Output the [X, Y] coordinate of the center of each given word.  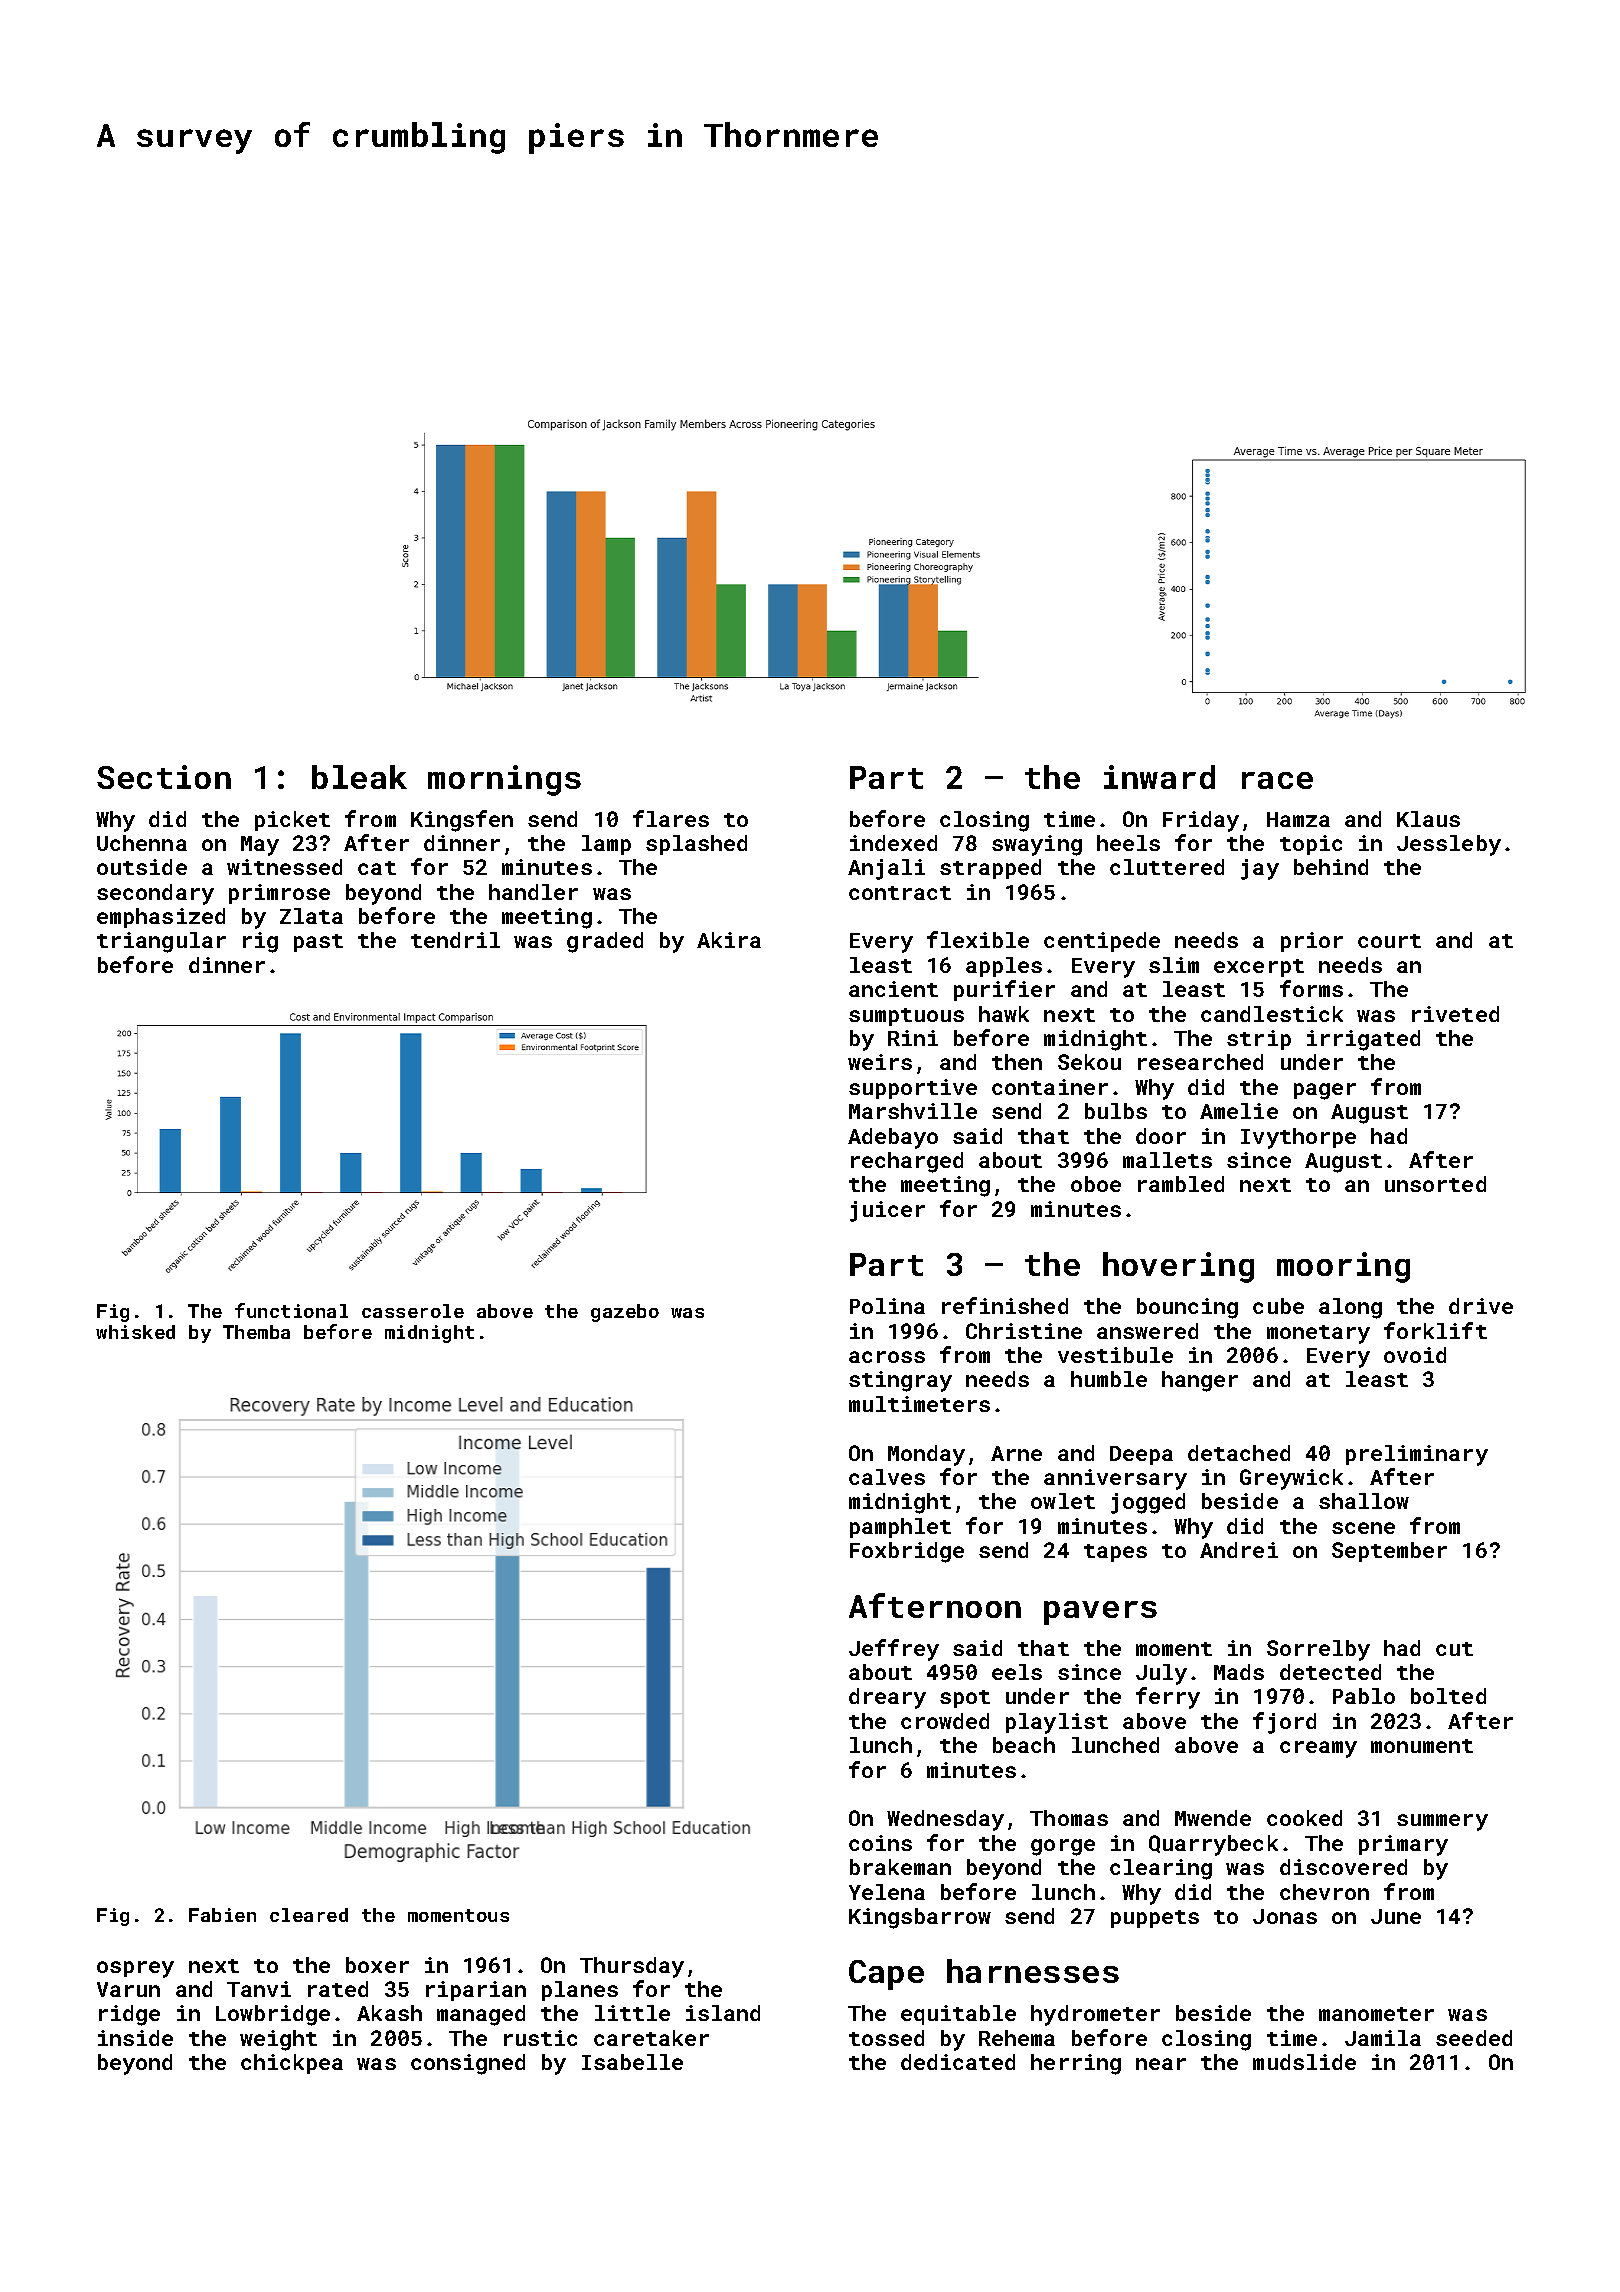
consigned [468, 2064]
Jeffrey [894, 1650]
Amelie [1239, 1111]
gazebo [625, 1313]
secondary [155, 894]
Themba [256, 1332]
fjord [1284, 1723]
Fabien [222, 1915]
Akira [729, 940]
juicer [887, 1211]
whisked [135, 1332]
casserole [413, 1311]
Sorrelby [1318, 1650]
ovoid [1415, 1355]
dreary [887, 1698]
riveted [1455, 1014]
